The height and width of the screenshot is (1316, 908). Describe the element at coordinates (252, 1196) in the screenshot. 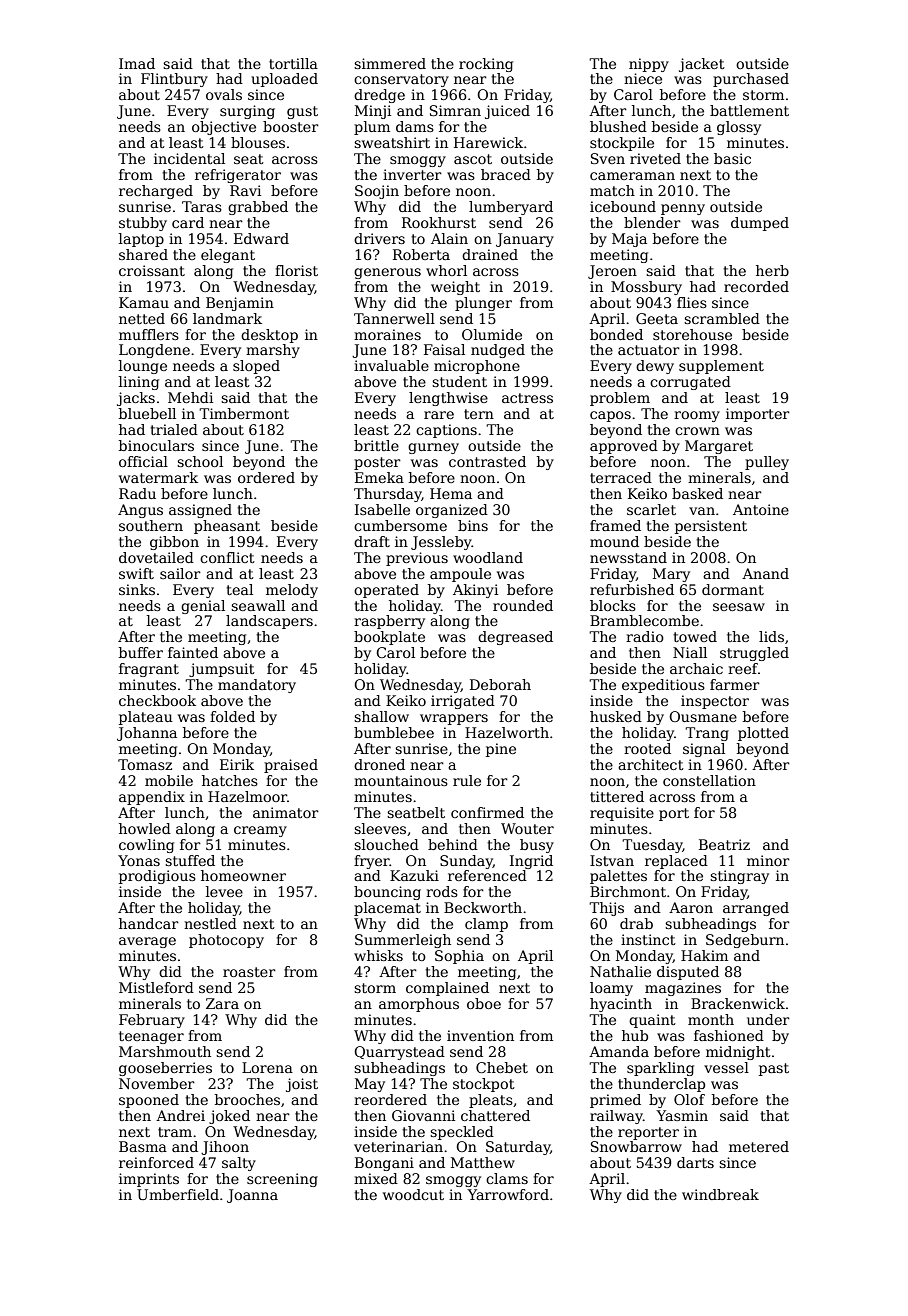

I see `Joanna` at that location.
